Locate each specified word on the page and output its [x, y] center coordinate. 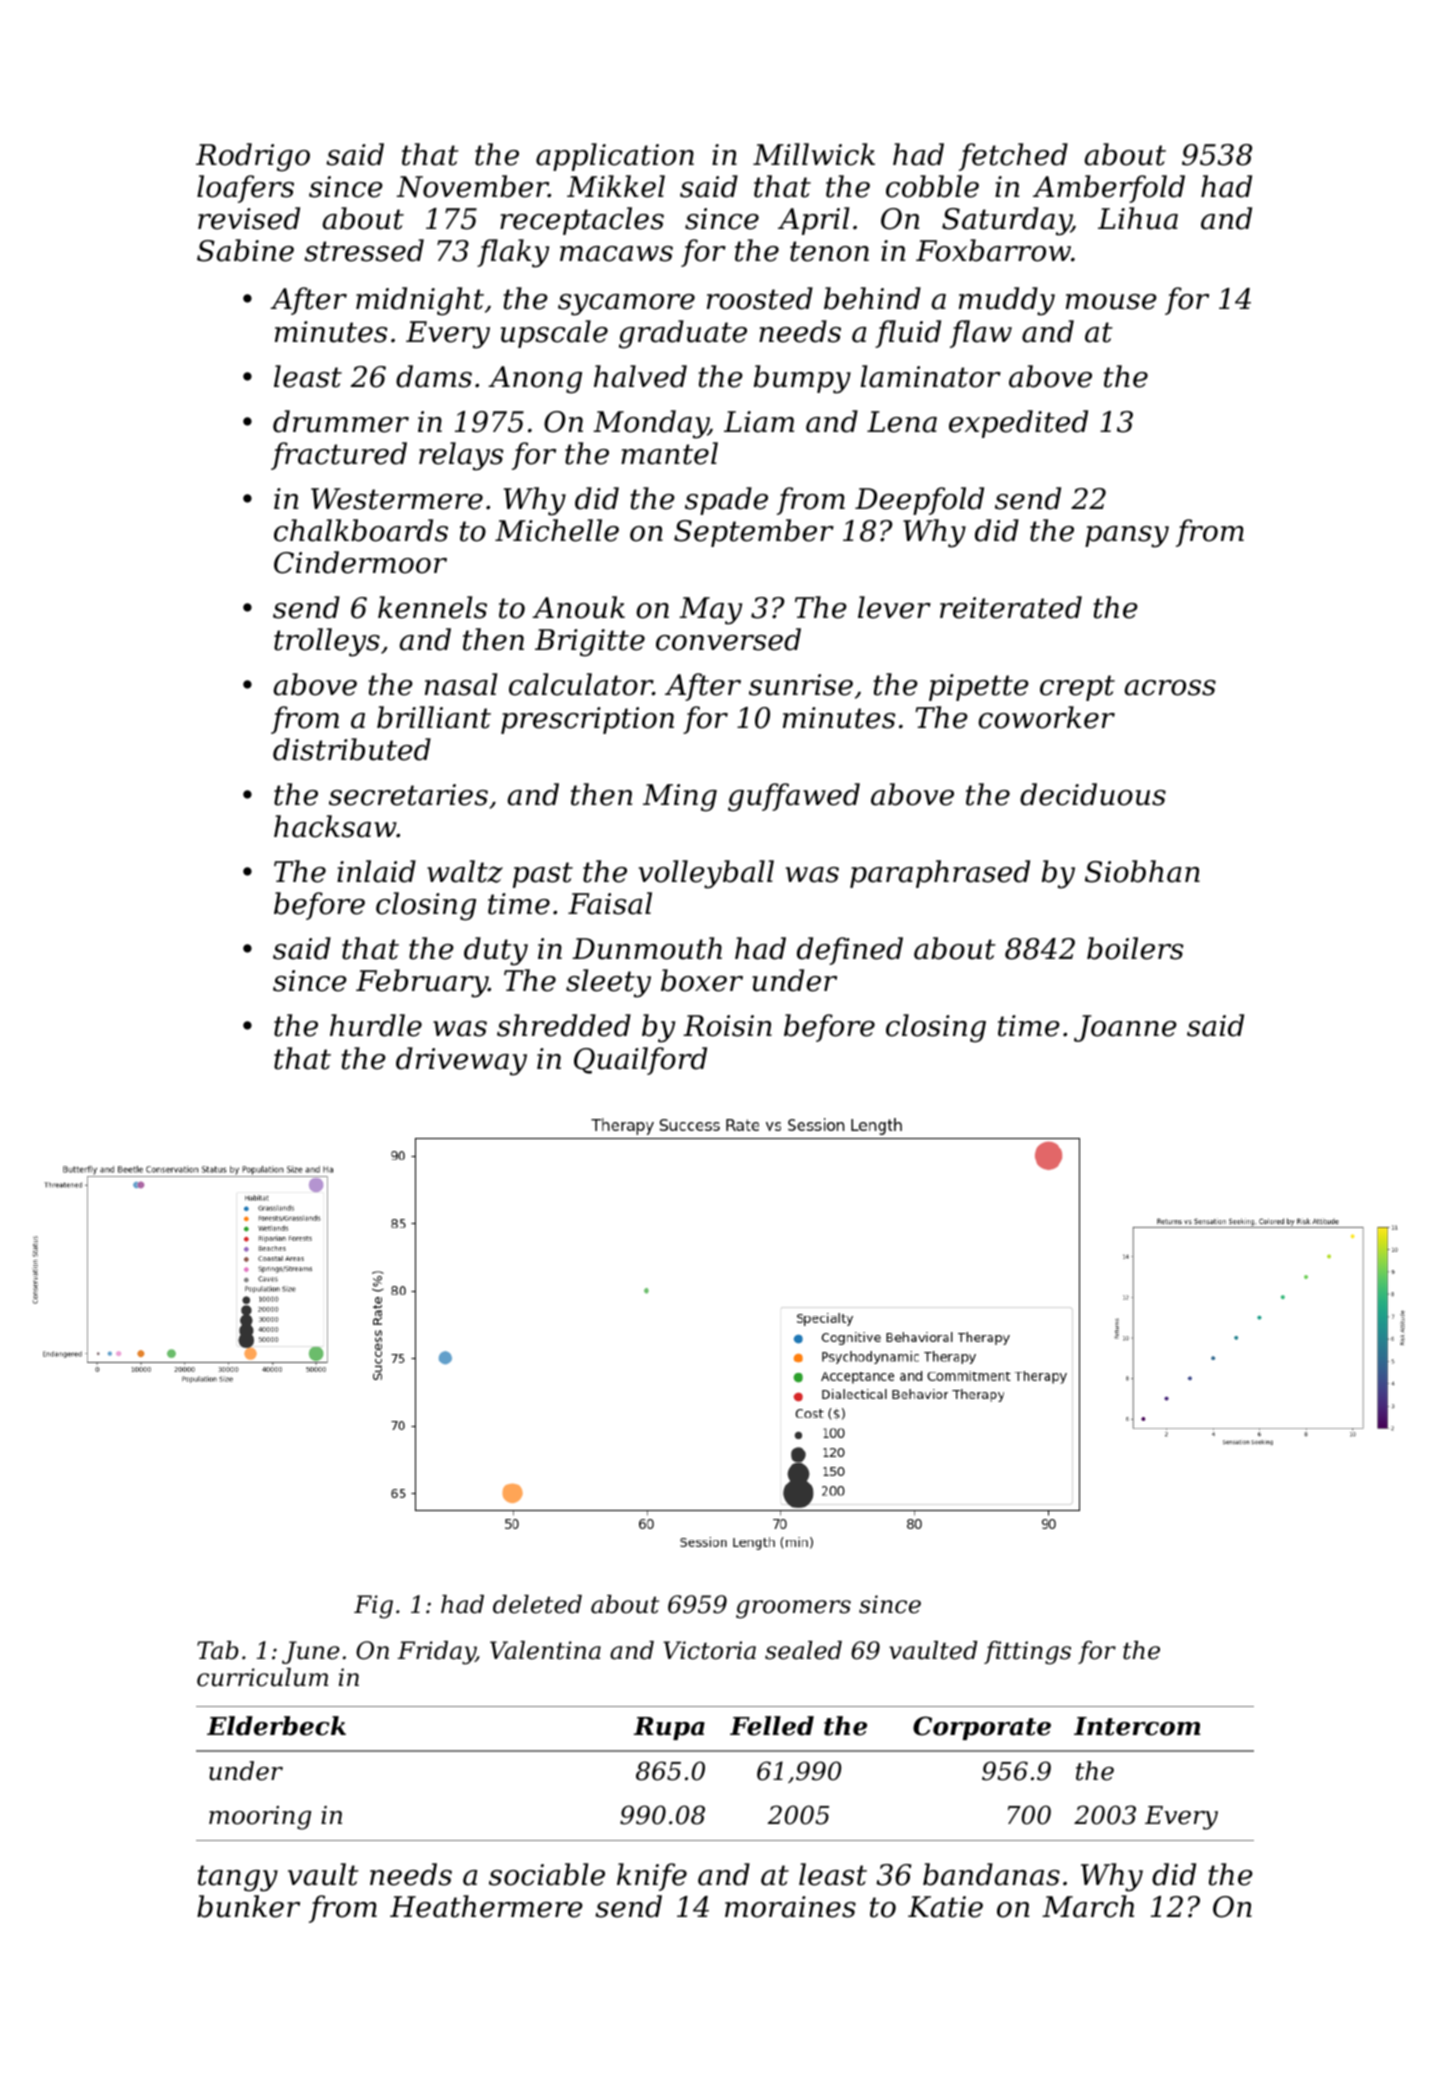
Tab [217, 1650]
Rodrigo [253, 157]
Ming [680, 798]
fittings [1027, 1653]
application [615, 157]
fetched [1013, 157]
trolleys [327, 642]
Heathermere [486, 1906]
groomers [793, 1609]
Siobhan [1142, 871]
